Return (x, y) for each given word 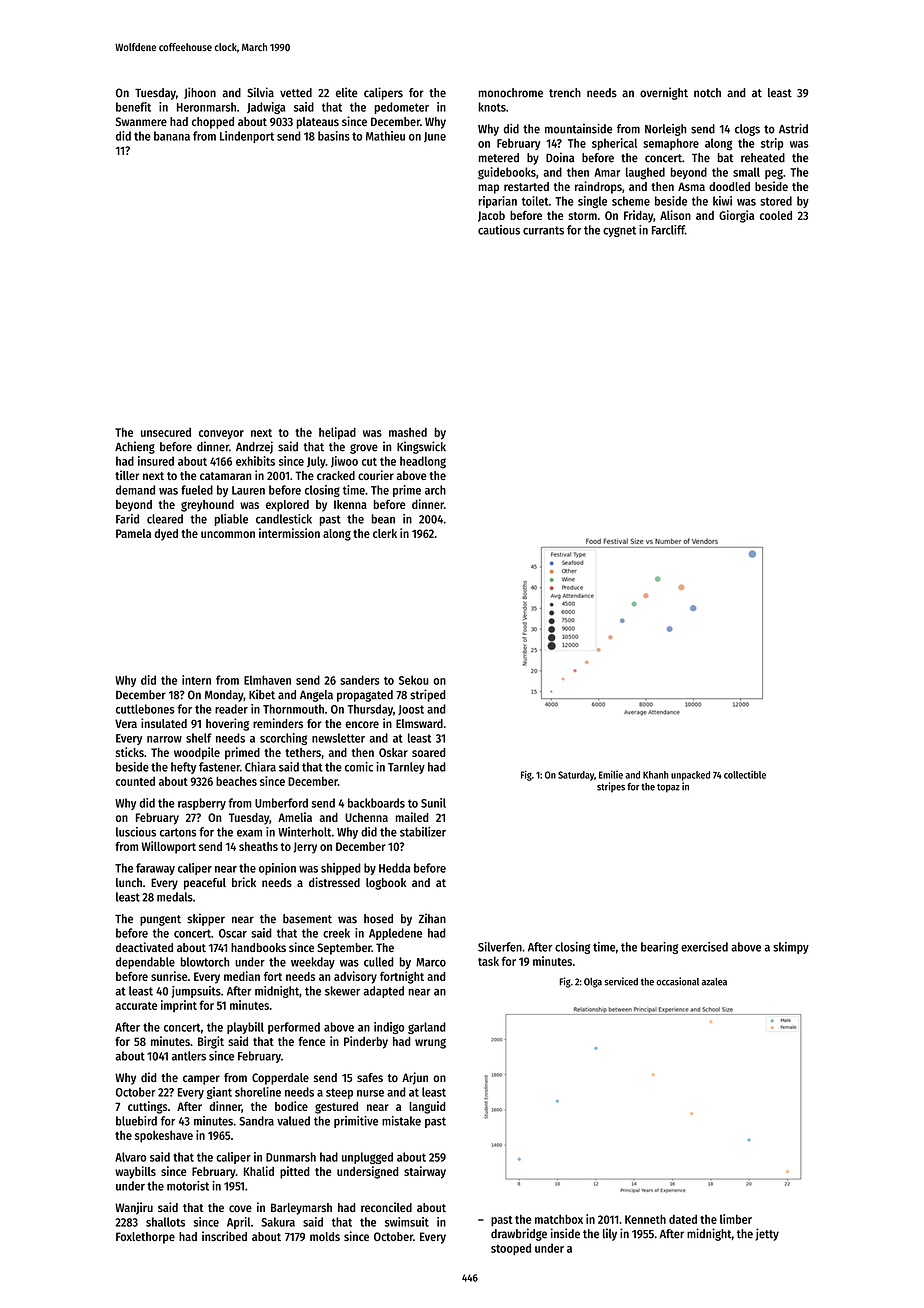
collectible (745, 774)
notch (707, 93)
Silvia (260, 92)
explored (287, 506)
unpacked (690, 776)
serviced (621, 981)
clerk (385, 533)
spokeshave (164, 1136)
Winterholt (305, 832)
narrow (164, 739)
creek (336, 933)
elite (347, 92)
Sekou (414, 680)
